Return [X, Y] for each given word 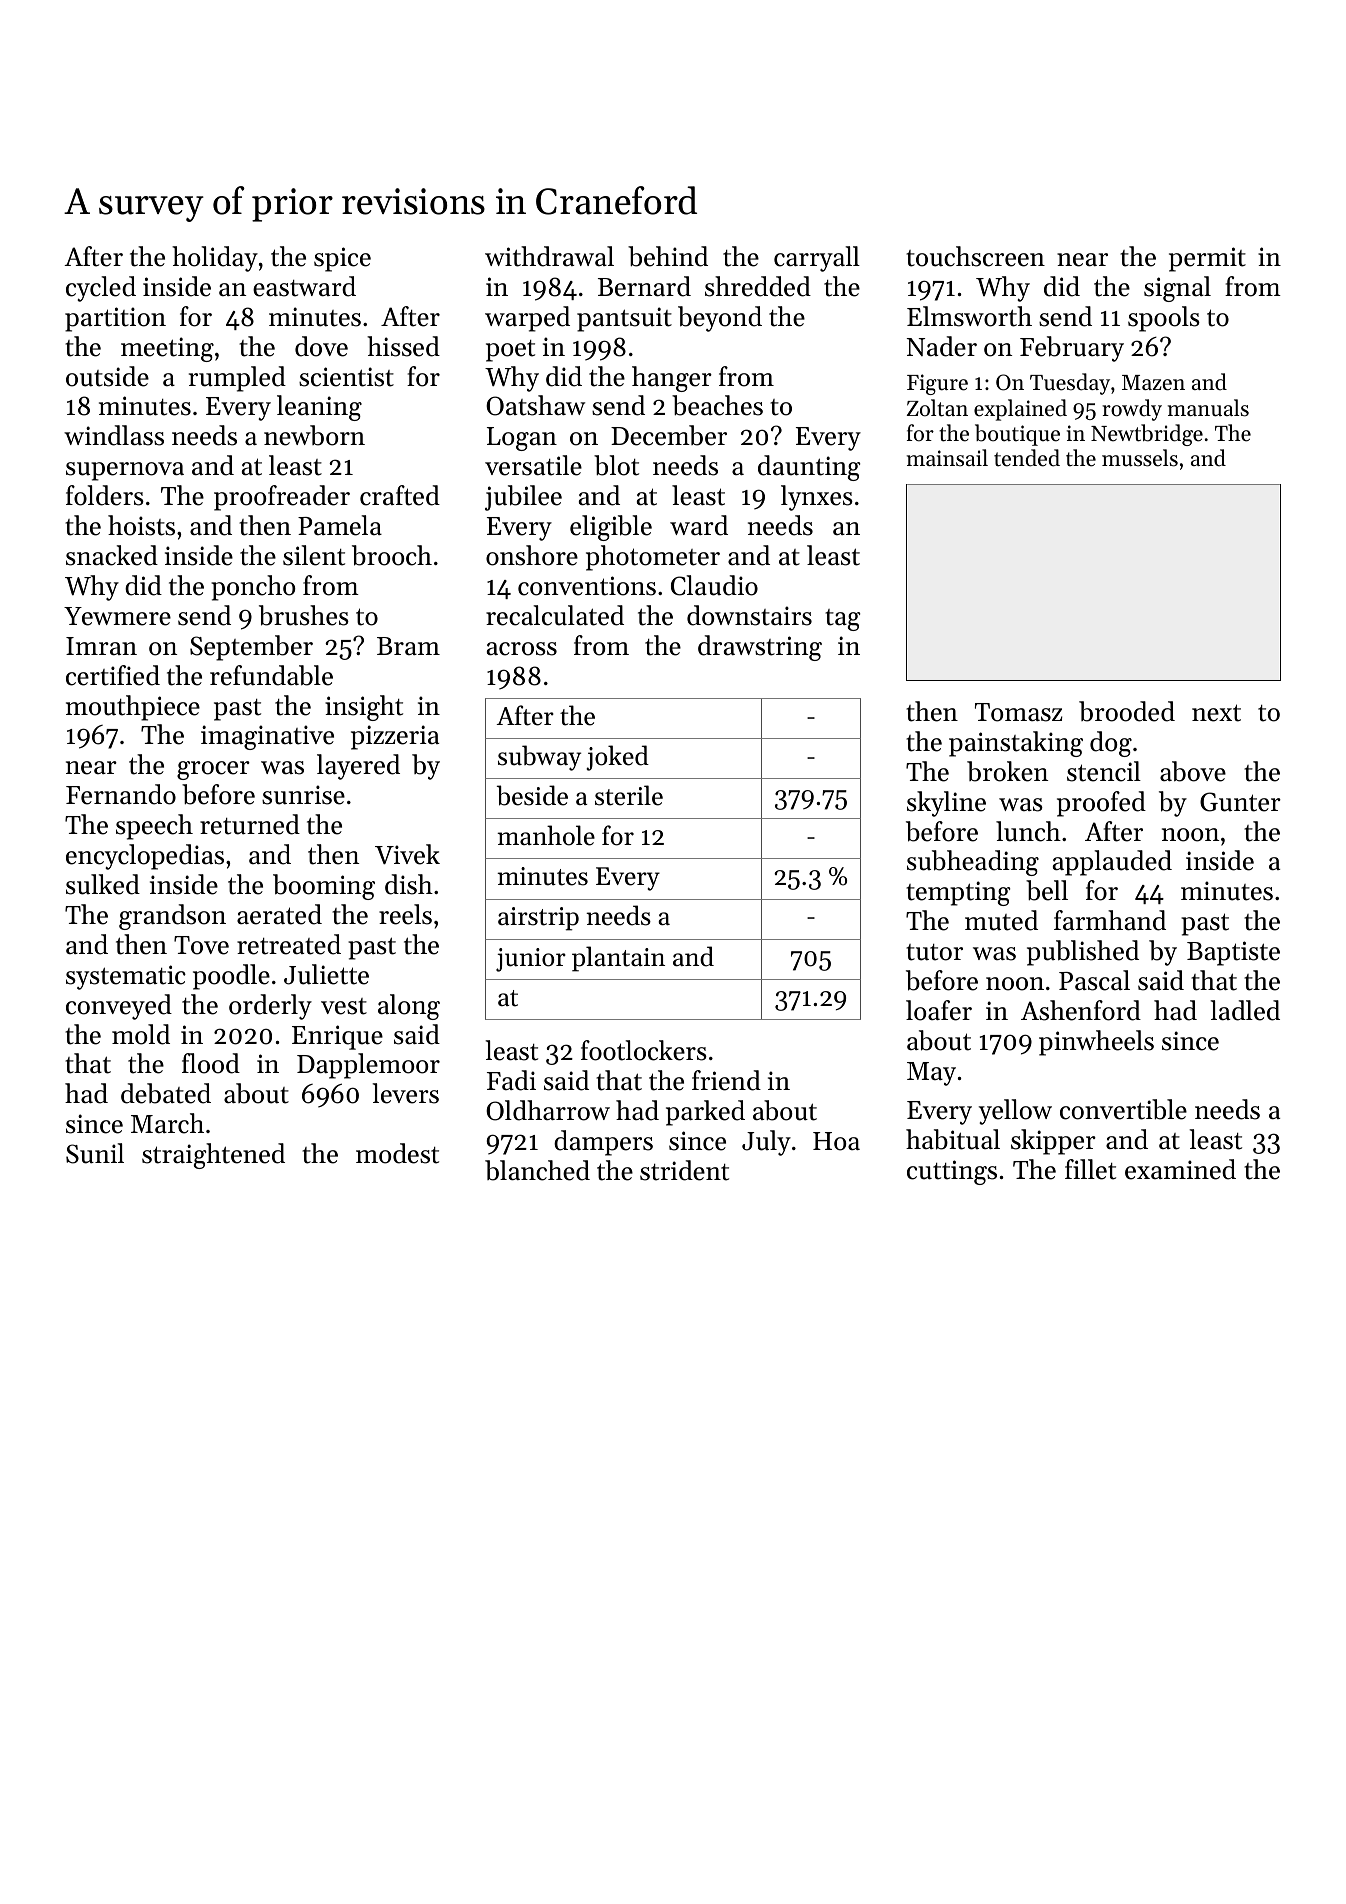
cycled [101, 289]
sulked [103, 884]
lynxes [817, 498]
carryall [817, 259]
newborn [314, 435]
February [1072, 349]
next [1216, 713]
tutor [934, 952]
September [251, 648]
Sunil [95, 1153]
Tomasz [1018, 712]
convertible [1123, 1109]
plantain [618, 959]
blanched [537, 1170]
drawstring [760, 648]
